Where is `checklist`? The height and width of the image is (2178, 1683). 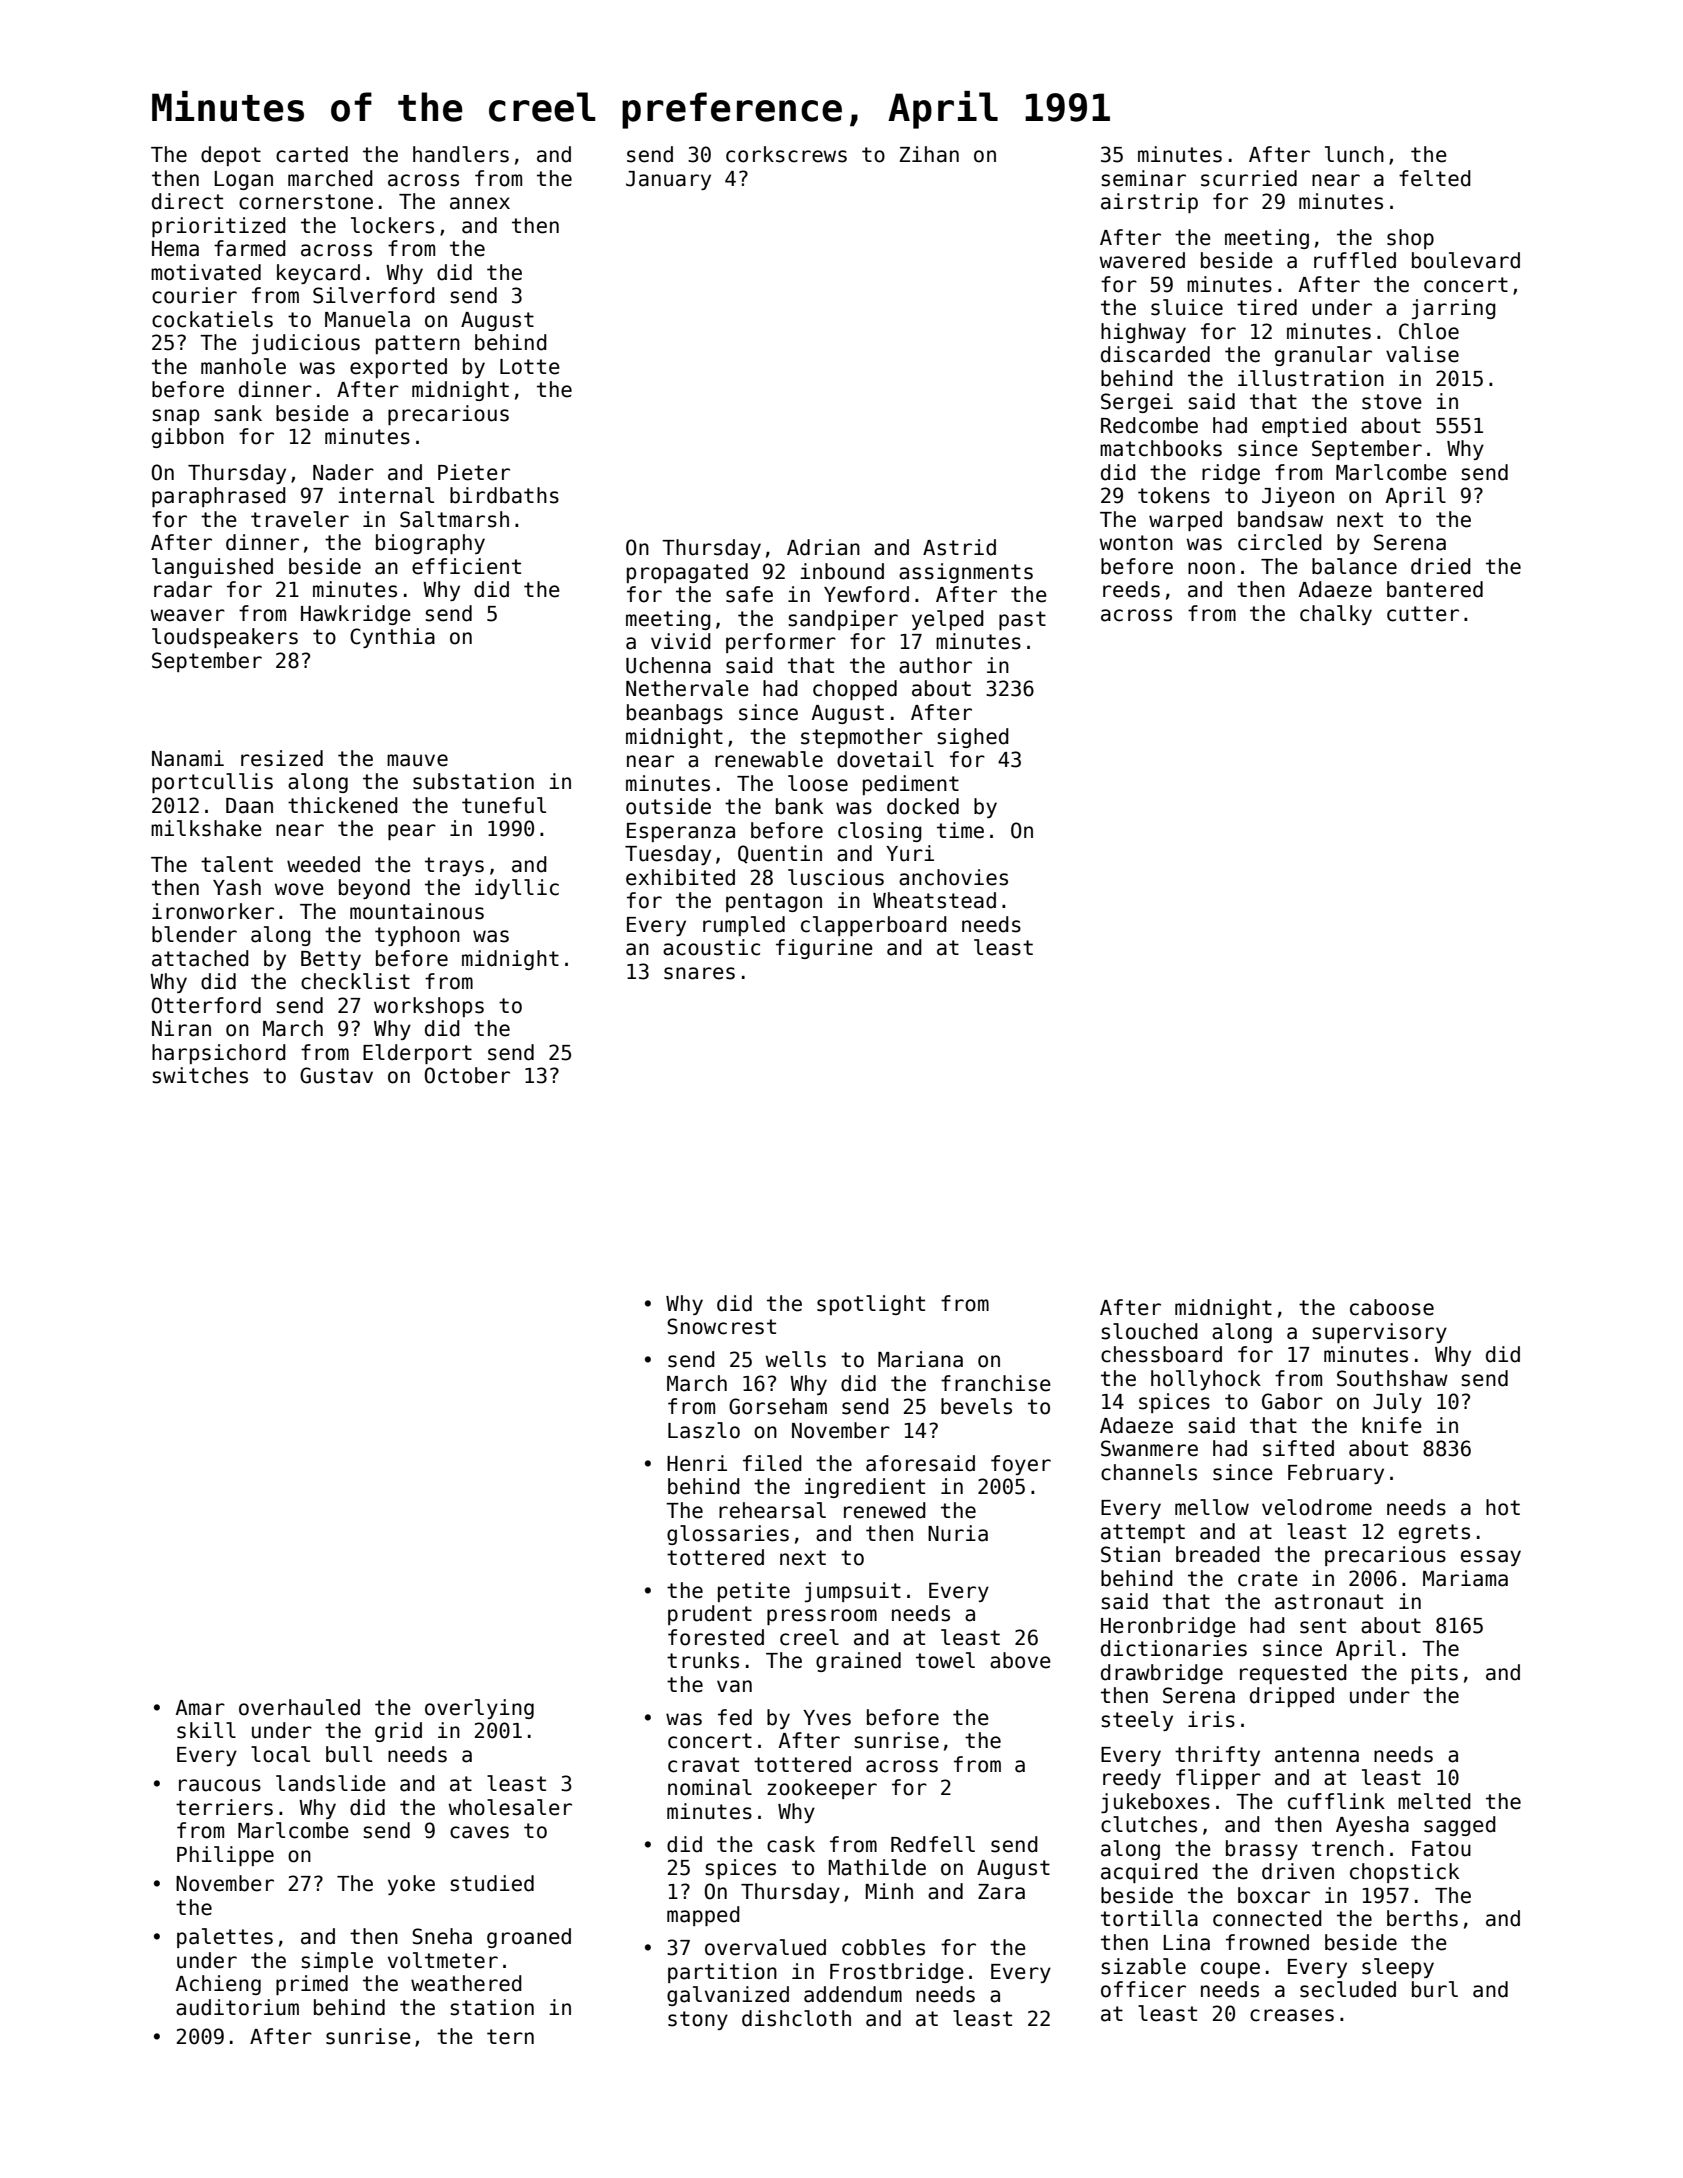 checklist is located at coordinates (355, 981).
